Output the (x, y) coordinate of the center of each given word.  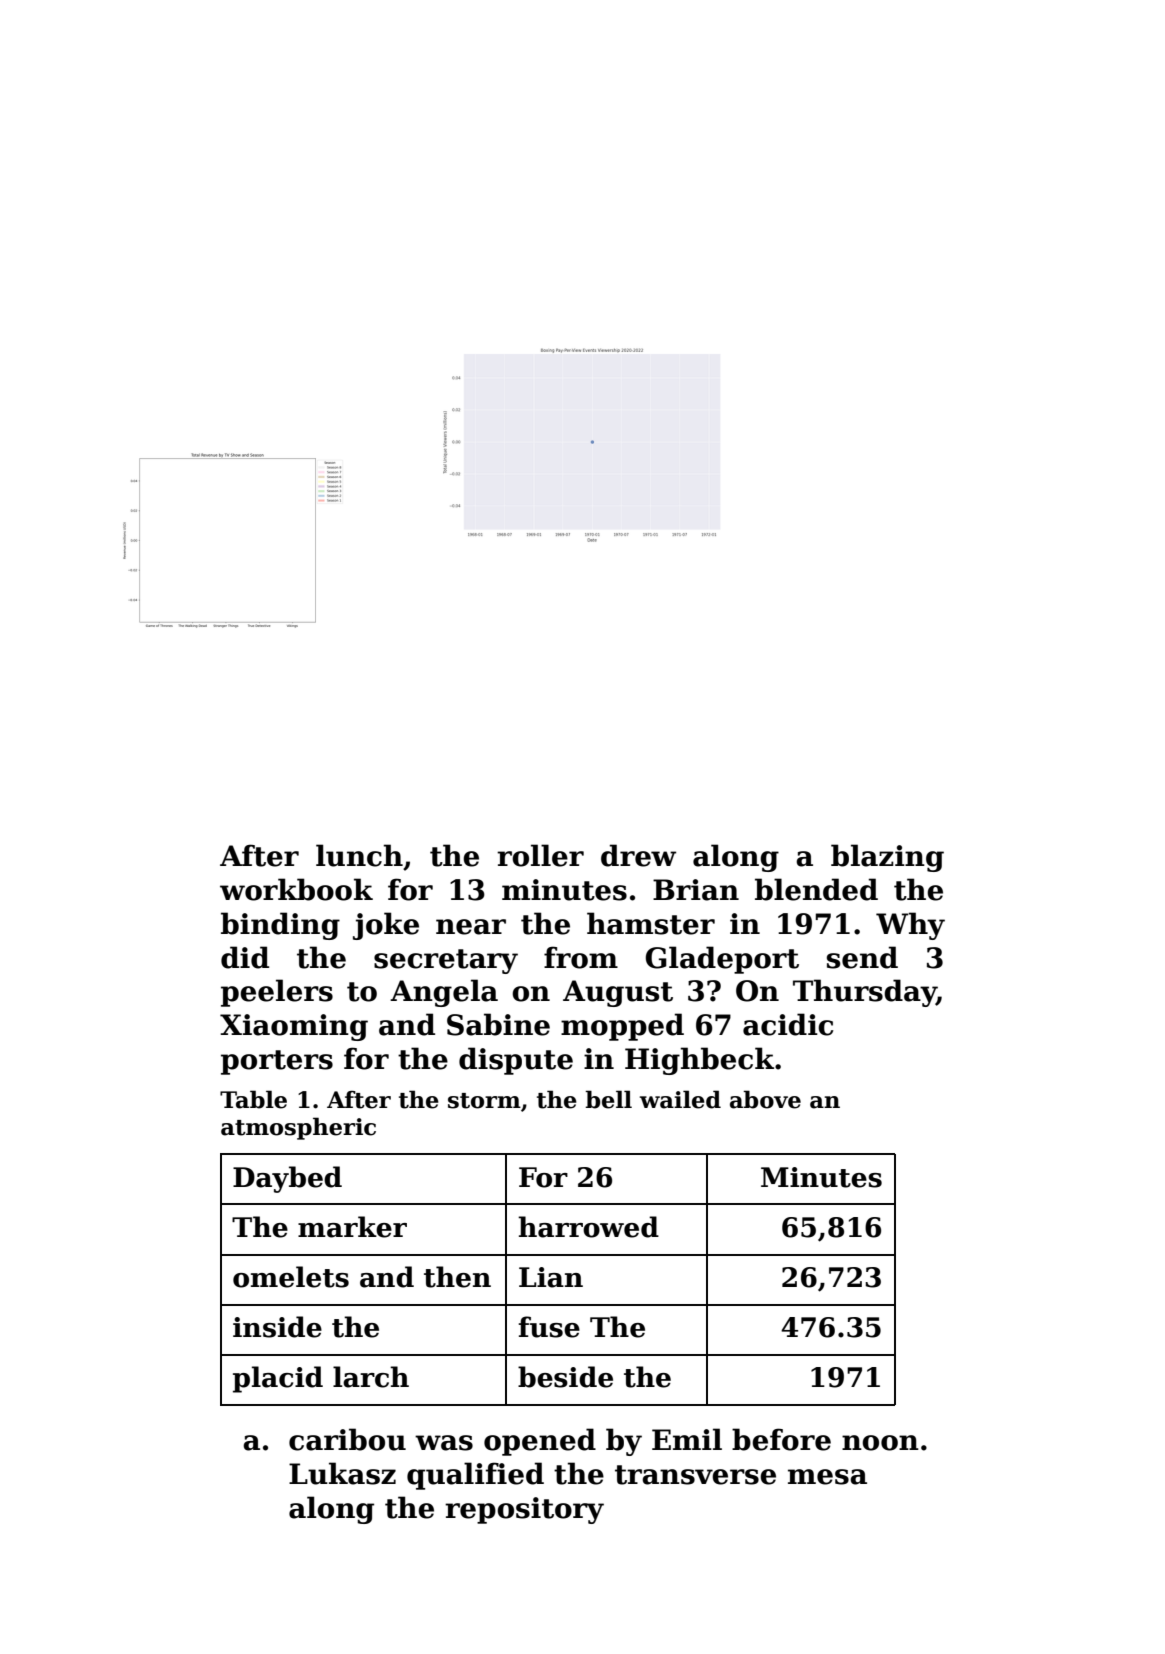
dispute (516, 1061)
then (457, 1277)
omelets (291, 1277)
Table (253, 1099)
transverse (695, 1475)
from (581, 957)
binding (280, 926)
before (781, 1439)
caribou (347, 1439)
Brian (696, 890)
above (765, 1099)
